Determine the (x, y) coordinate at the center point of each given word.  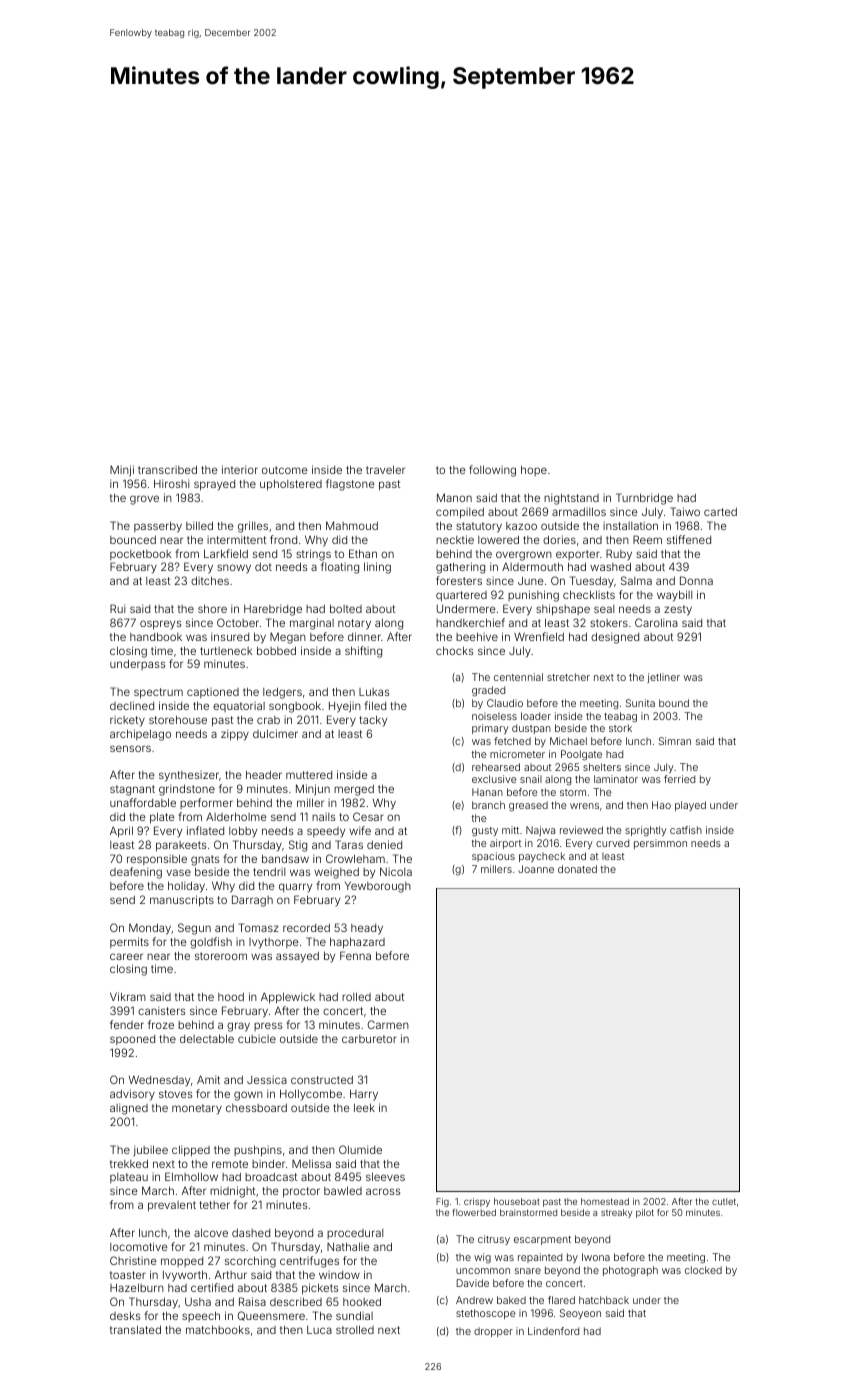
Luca (319, 1330)
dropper (493, 1332)
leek (364, 1108)
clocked (703, 1270)
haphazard (357, 943)
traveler (385, 469)
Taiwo (685, 511)
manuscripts (182, 900)
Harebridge (273, 610)
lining (377, 568)
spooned (132, 1040)
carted (720, 512)
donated (577, 869)
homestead (605, 1201)
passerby (158, 527)
